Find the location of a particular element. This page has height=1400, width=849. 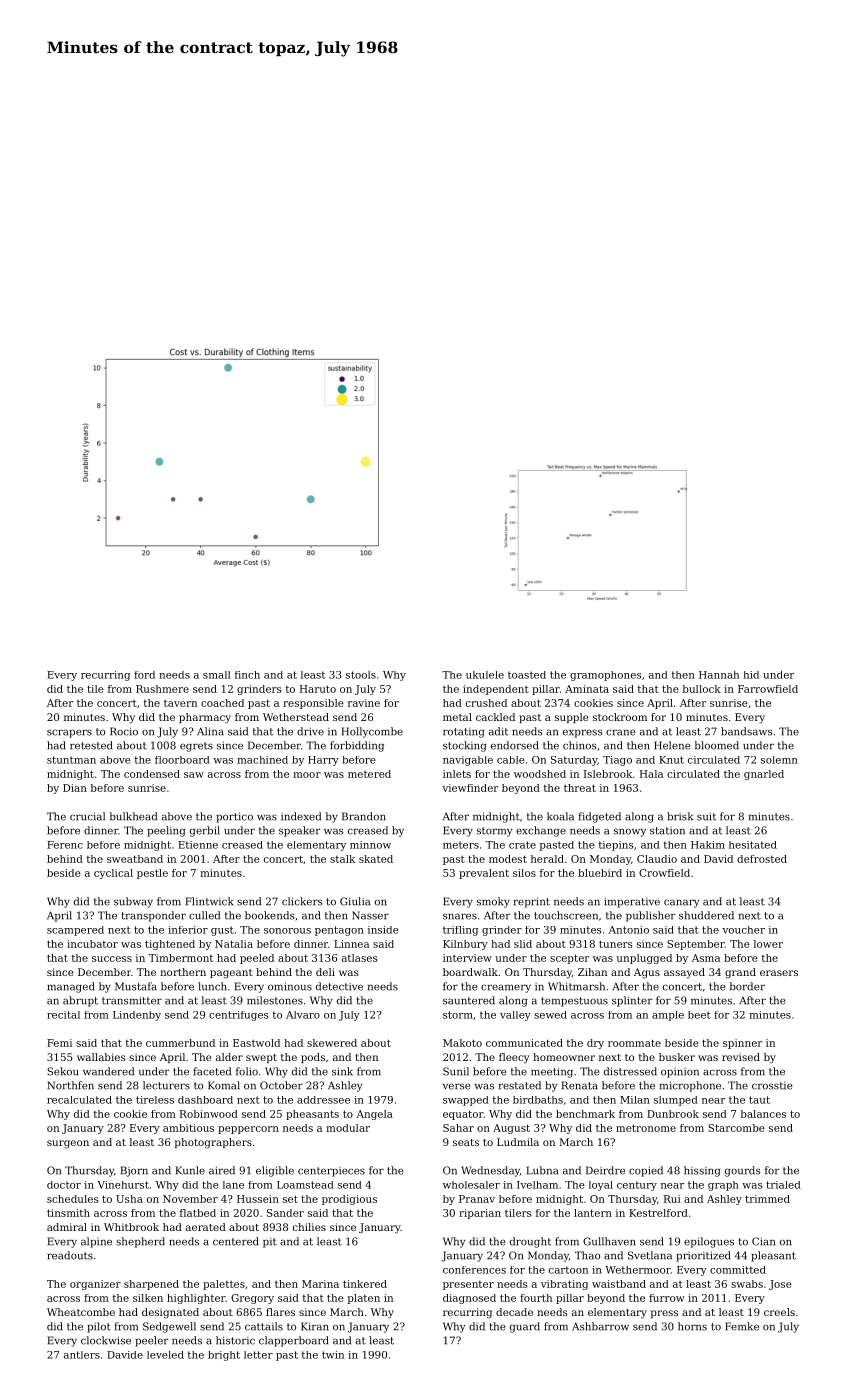

finch is located at coordinates (247, 675).
